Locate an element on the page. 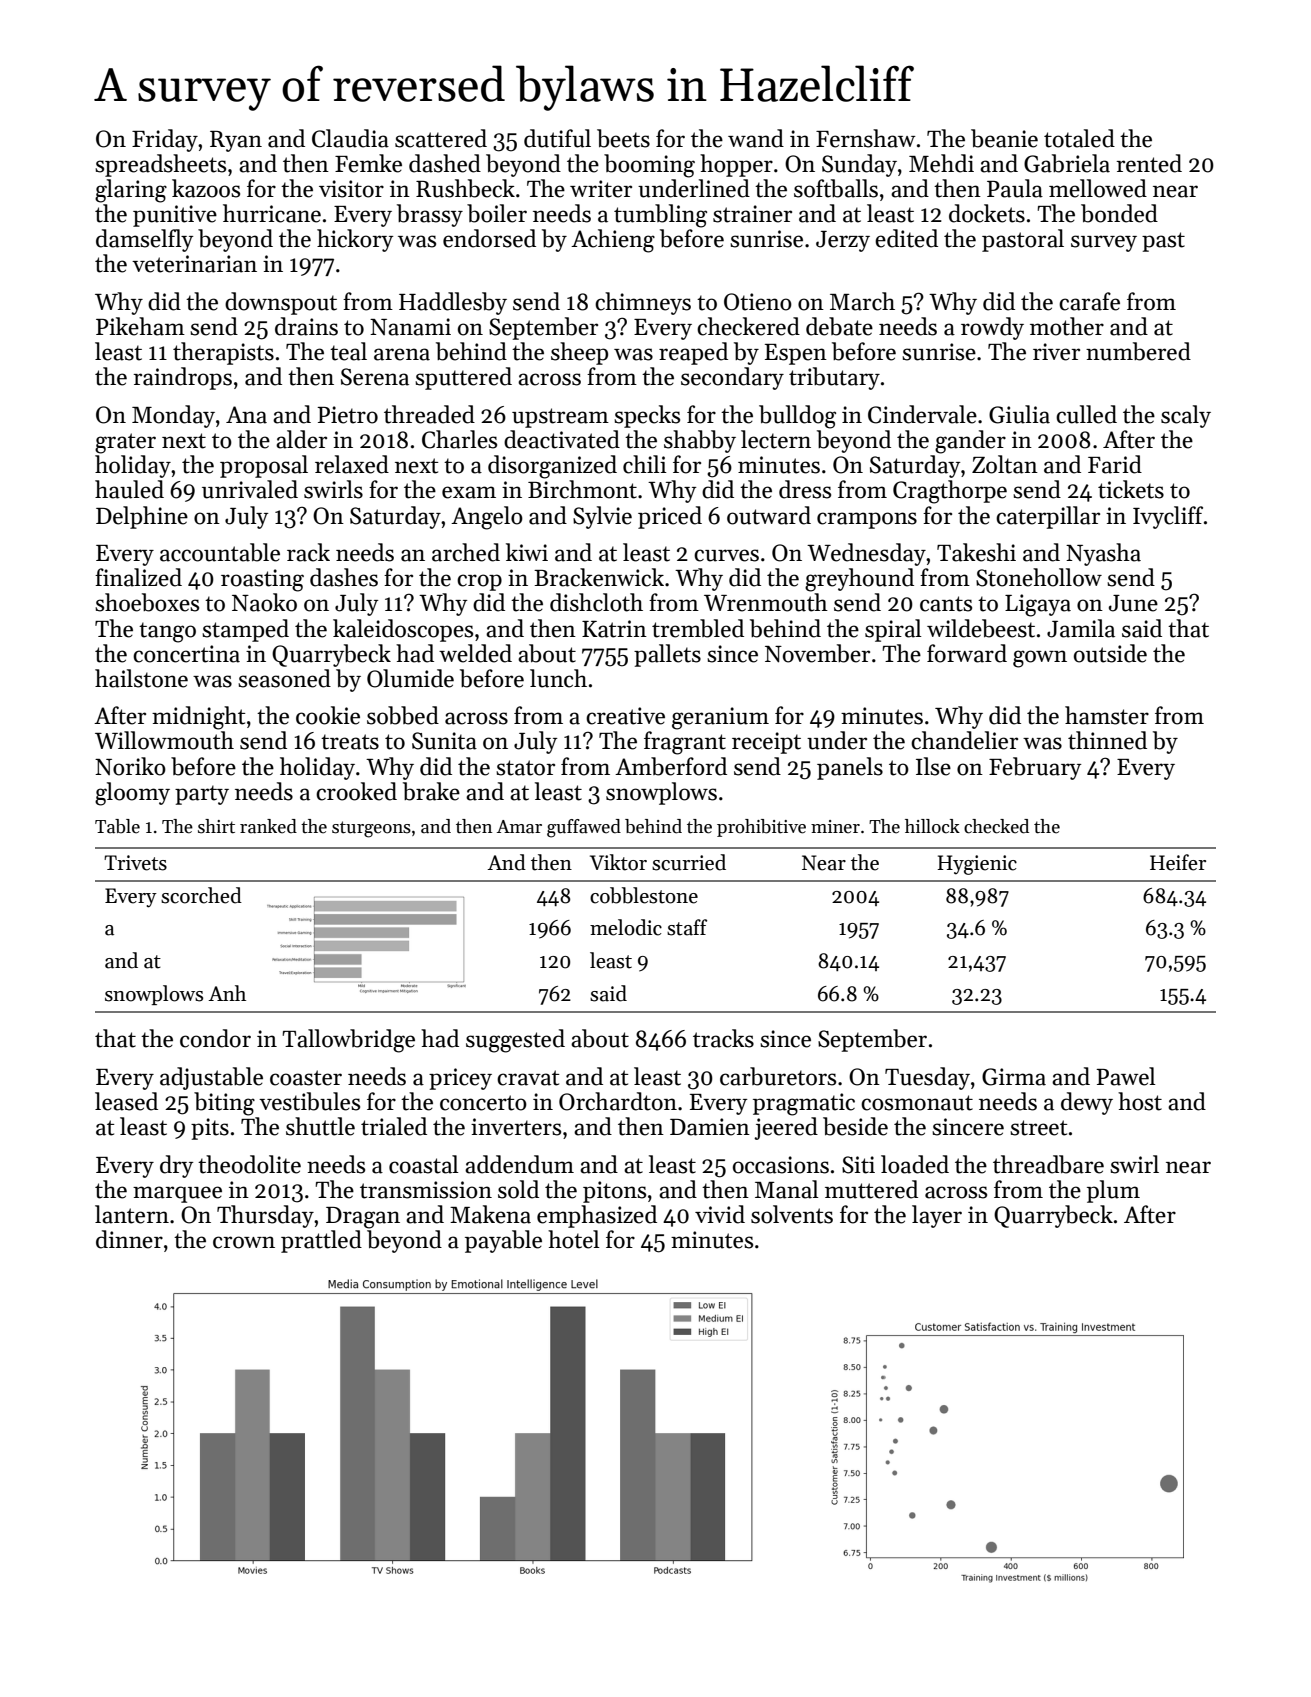 This page has height=1697, width=1311. Takeshi is located at coordinates (976, 552).
